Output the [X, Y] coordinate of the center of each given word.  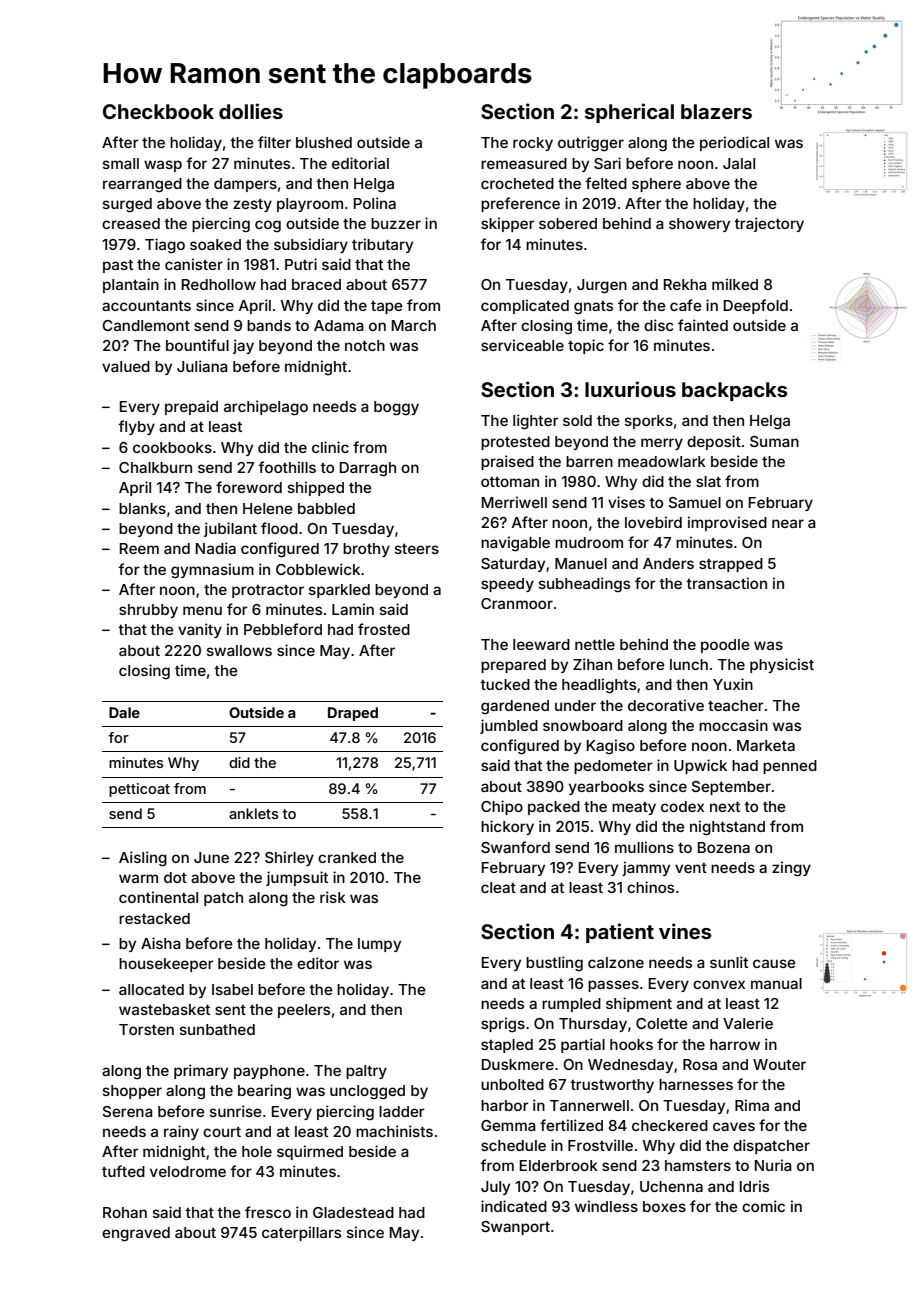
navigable [515, 544]
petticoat [139, 790]
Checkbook [158, 111]
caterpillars [301, 1233]
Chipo [502, 807]
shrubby [148, 611]
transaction [726, 583]
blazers [716, 111]
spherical [629, 113]
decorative [666, 705]
